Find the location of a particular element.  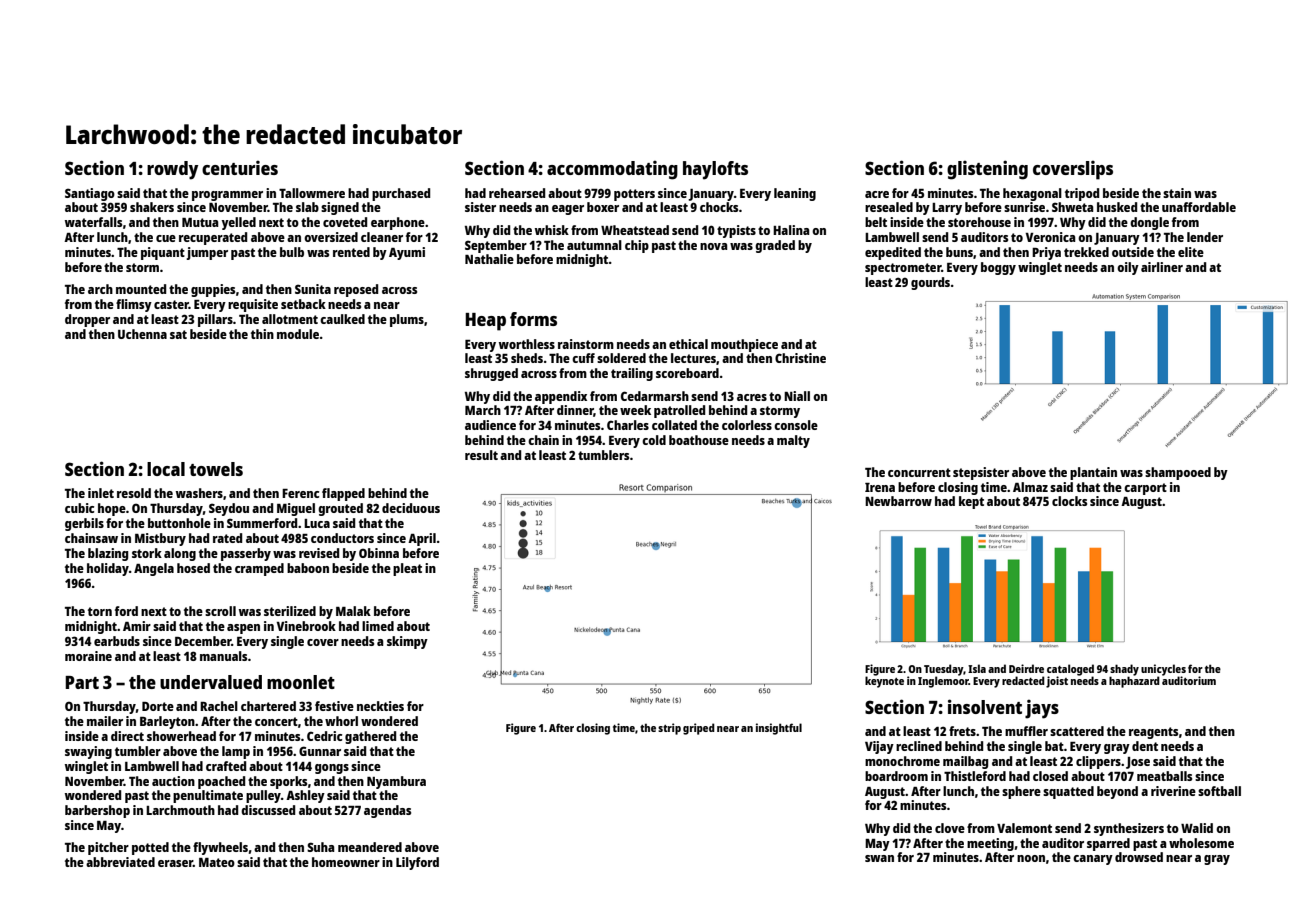

meandered is located at coordinates (370, 847).
